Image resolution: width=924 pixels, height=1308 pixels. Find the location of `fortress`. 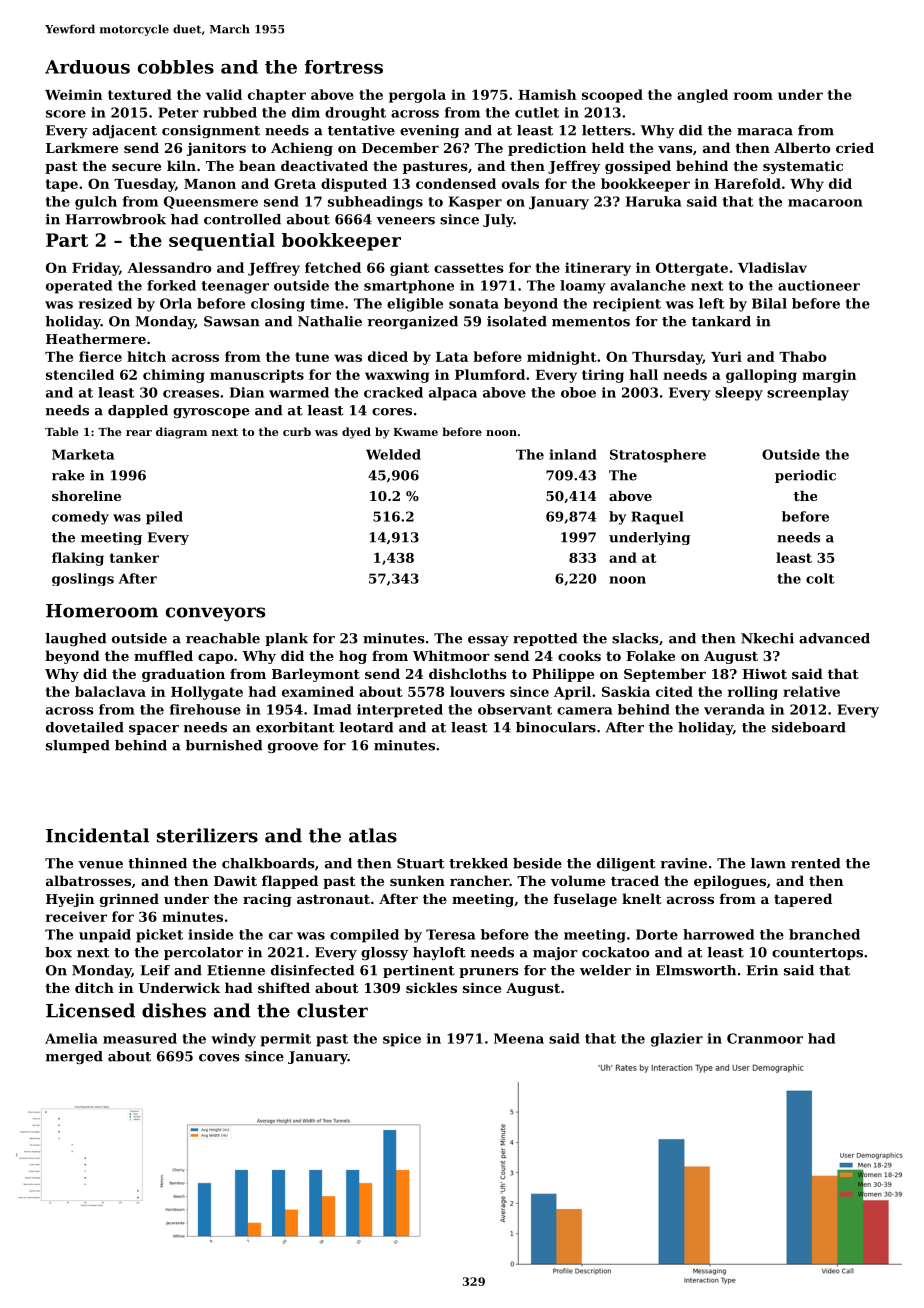

fortress is located at coordinates (344, 67).
